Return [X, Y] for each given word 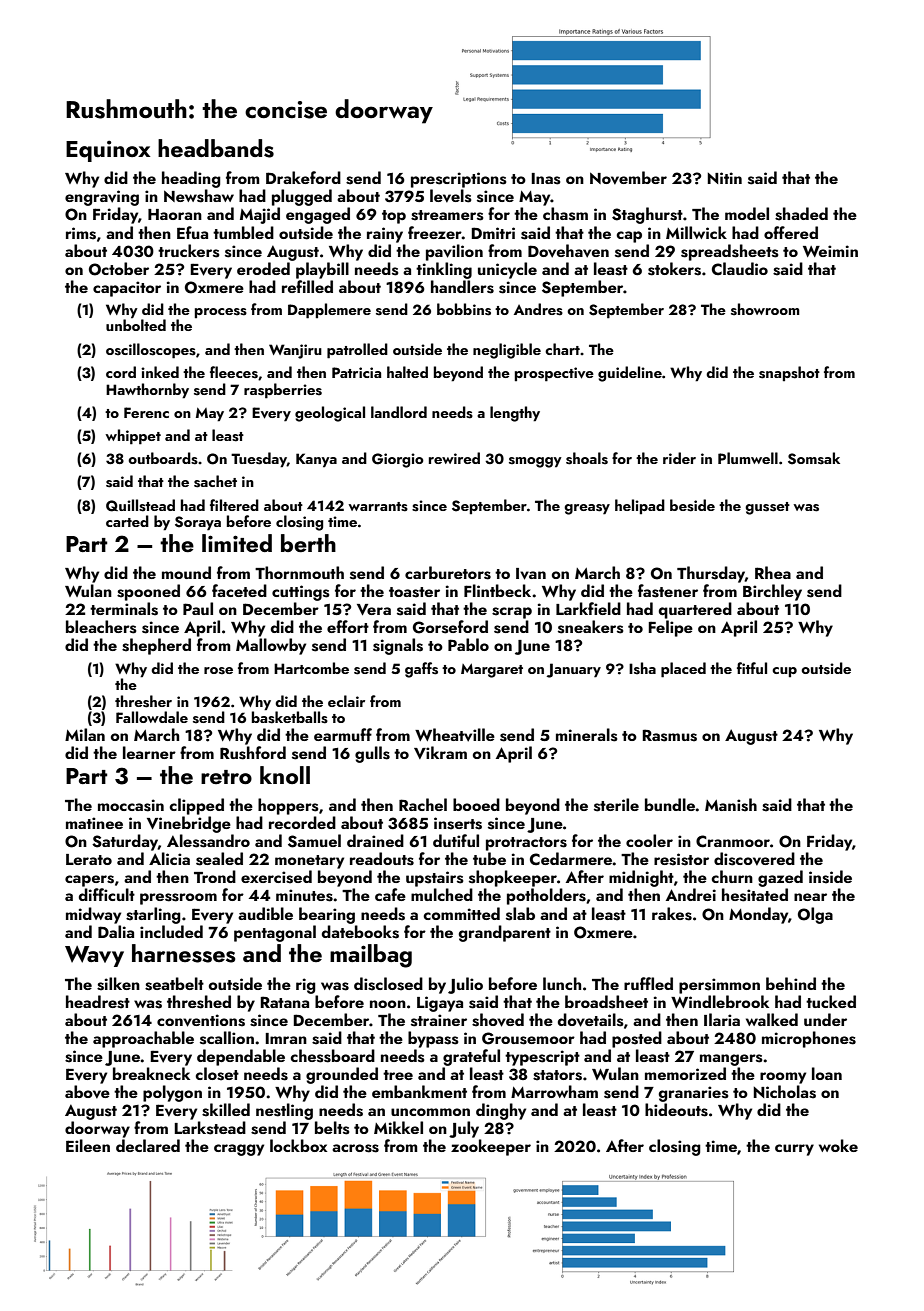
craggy [239, 1150]
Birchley [772, 592]
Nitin [725, 178]
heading [191, 179]
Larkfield [588, 608]
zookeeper [491, 1147]
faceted [239, 590]
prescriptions [459, 180]
